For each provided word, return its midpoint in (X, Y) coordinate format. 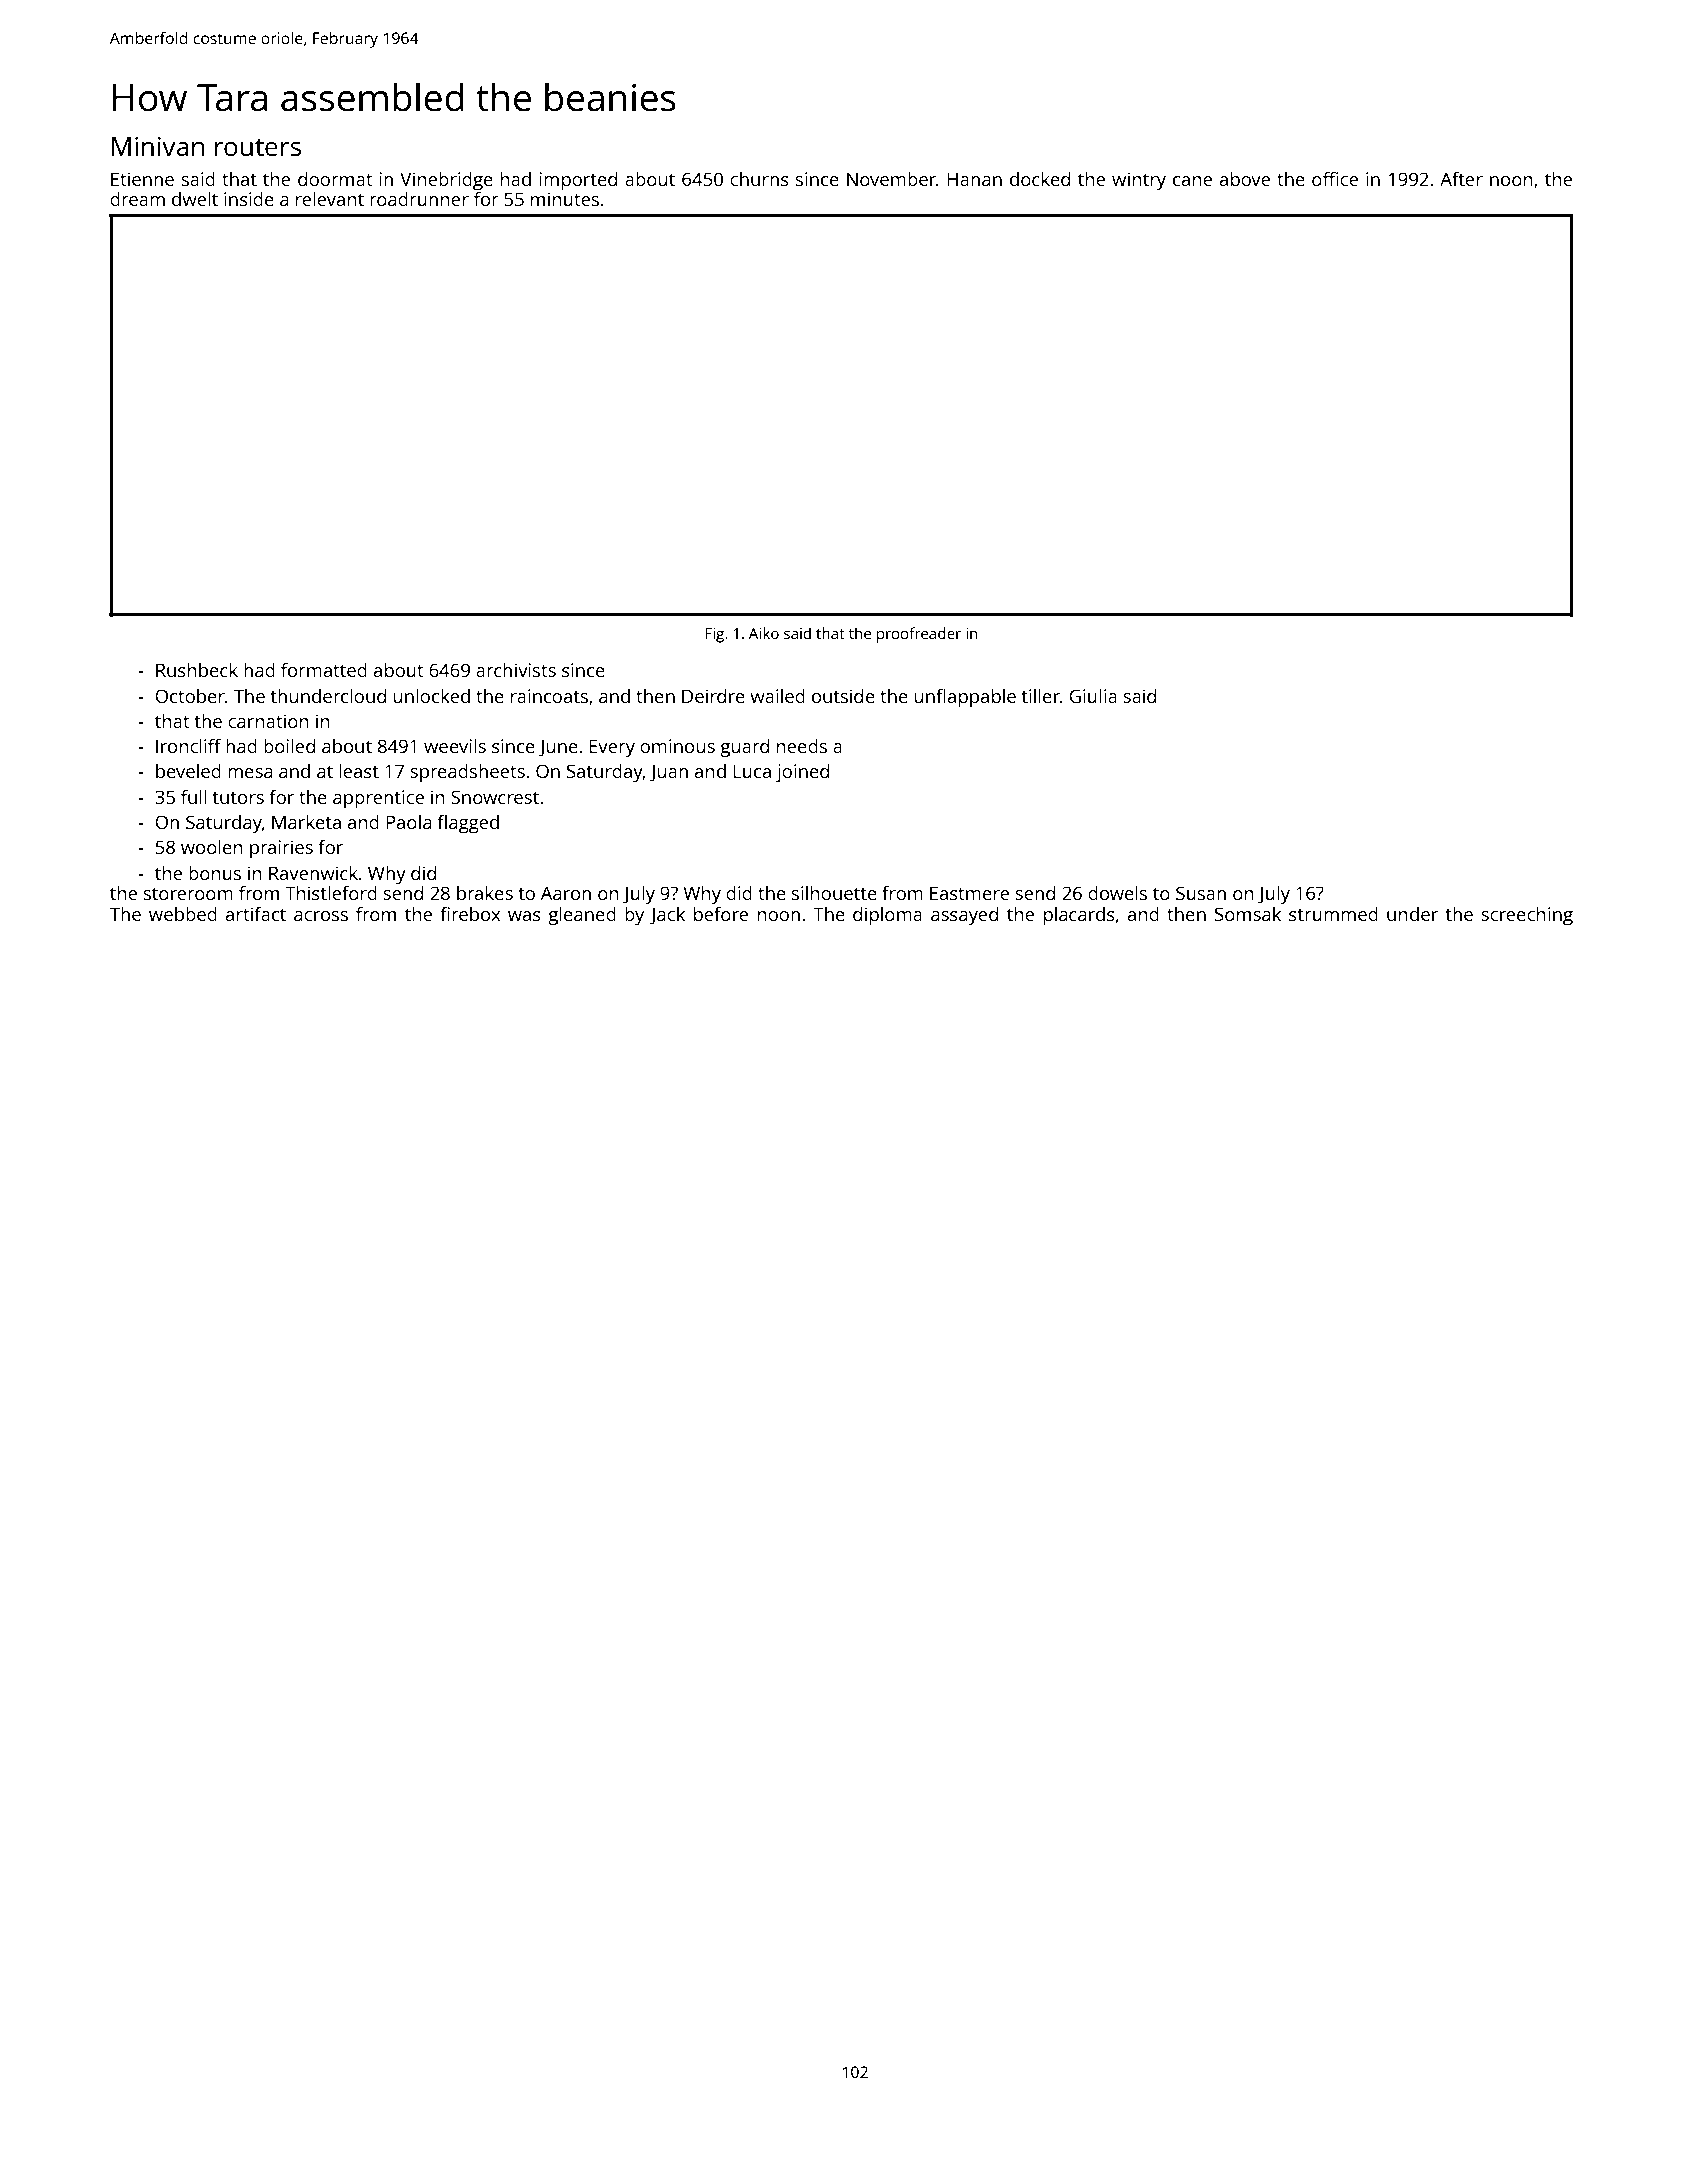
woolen (212, 847)
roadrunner (419, 199)
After (1461, 179)
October (190, 696)
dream (137, 199)
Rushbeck (197, 670)
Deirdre (713, 696)
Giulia (1093, 696)
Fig (714, 635)
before (721, 914)
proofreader (919, 635)
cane (1192, 181)
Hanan (974, 179)
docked (1040, 179)
